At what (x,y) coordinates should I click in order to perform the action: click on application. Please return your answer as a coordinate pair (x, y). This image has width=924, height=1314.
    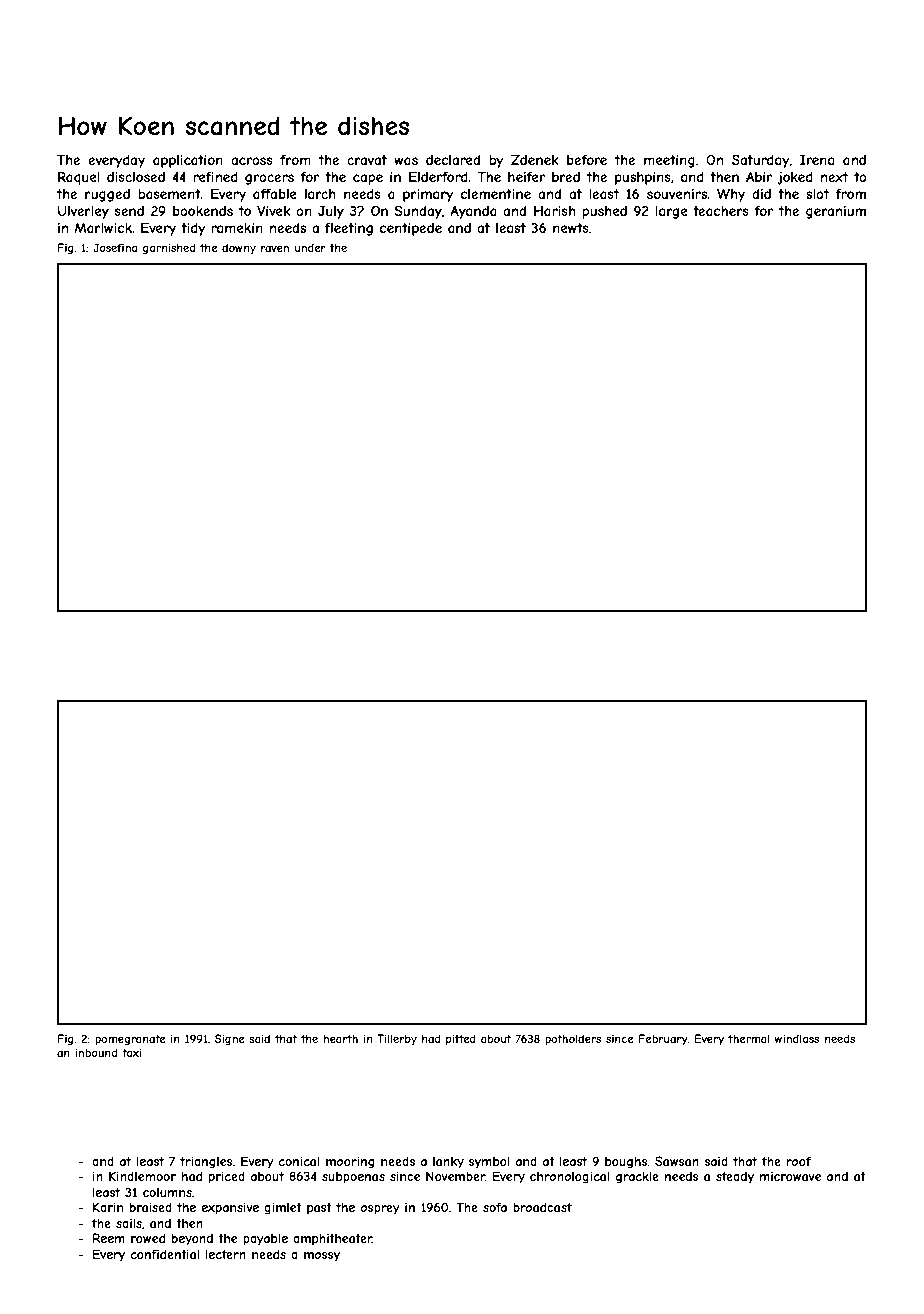
    Looking at the image, I should click on (188, 161).
